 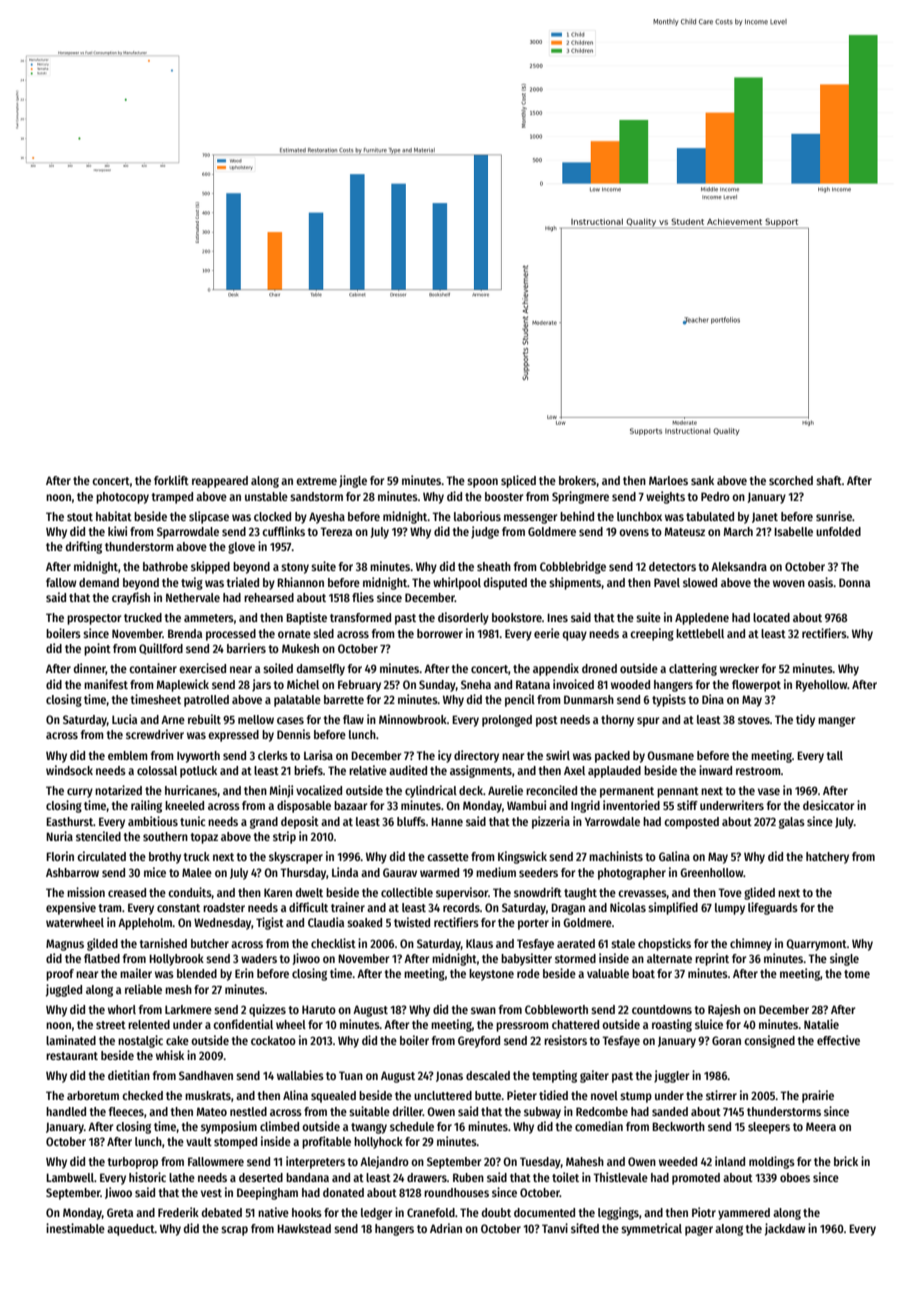 What do you see at coordinates (90, 669) in the image?
I see `dinner` at bounding box center [90, 669].
